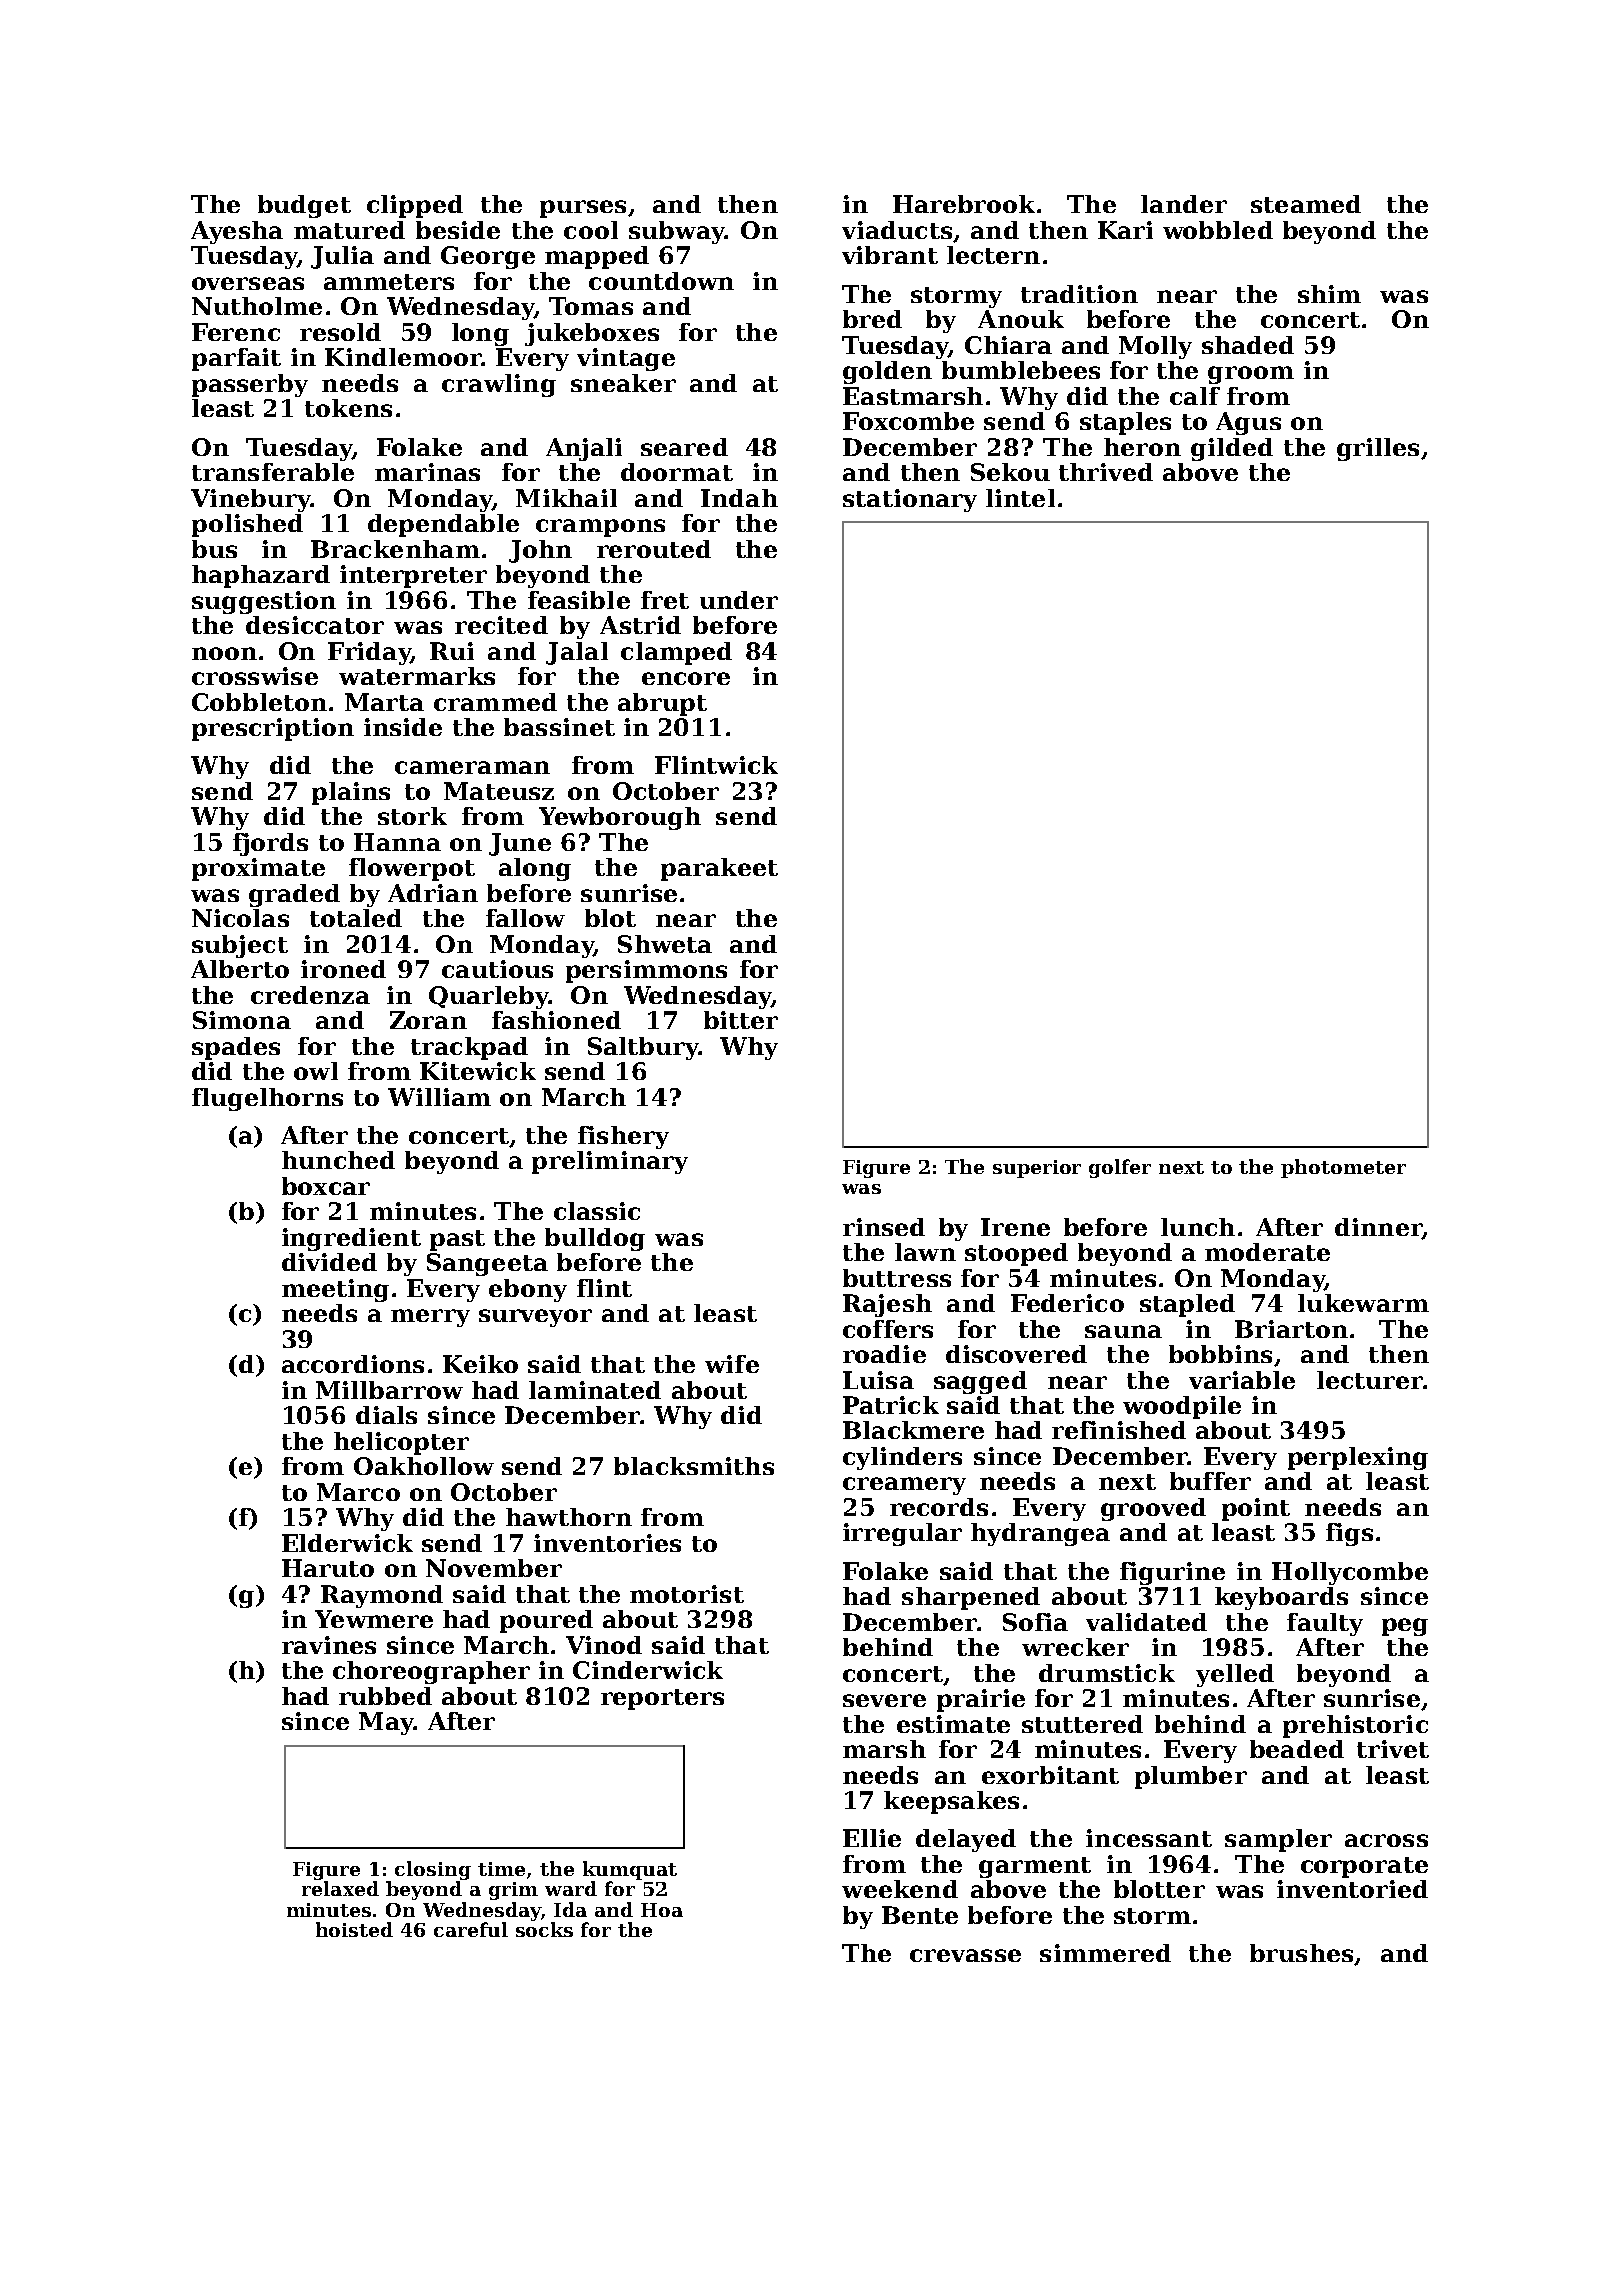 The image size is (1620, 2292). I want to click on crevasse, so click(965, 1955).
